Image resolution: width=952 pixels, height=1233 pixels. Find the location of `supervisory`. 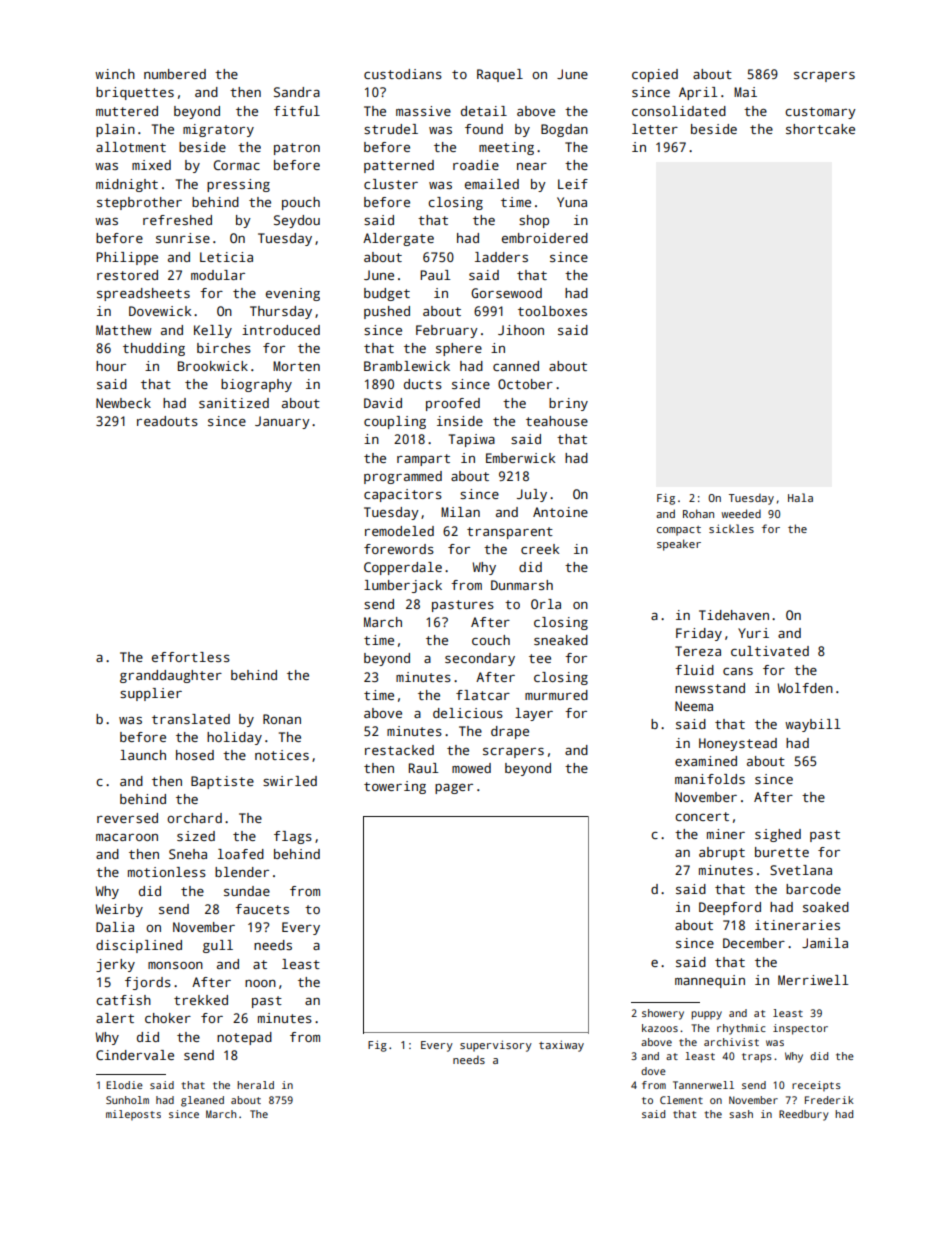

supervisory is located at coordinates (496, 1046).
